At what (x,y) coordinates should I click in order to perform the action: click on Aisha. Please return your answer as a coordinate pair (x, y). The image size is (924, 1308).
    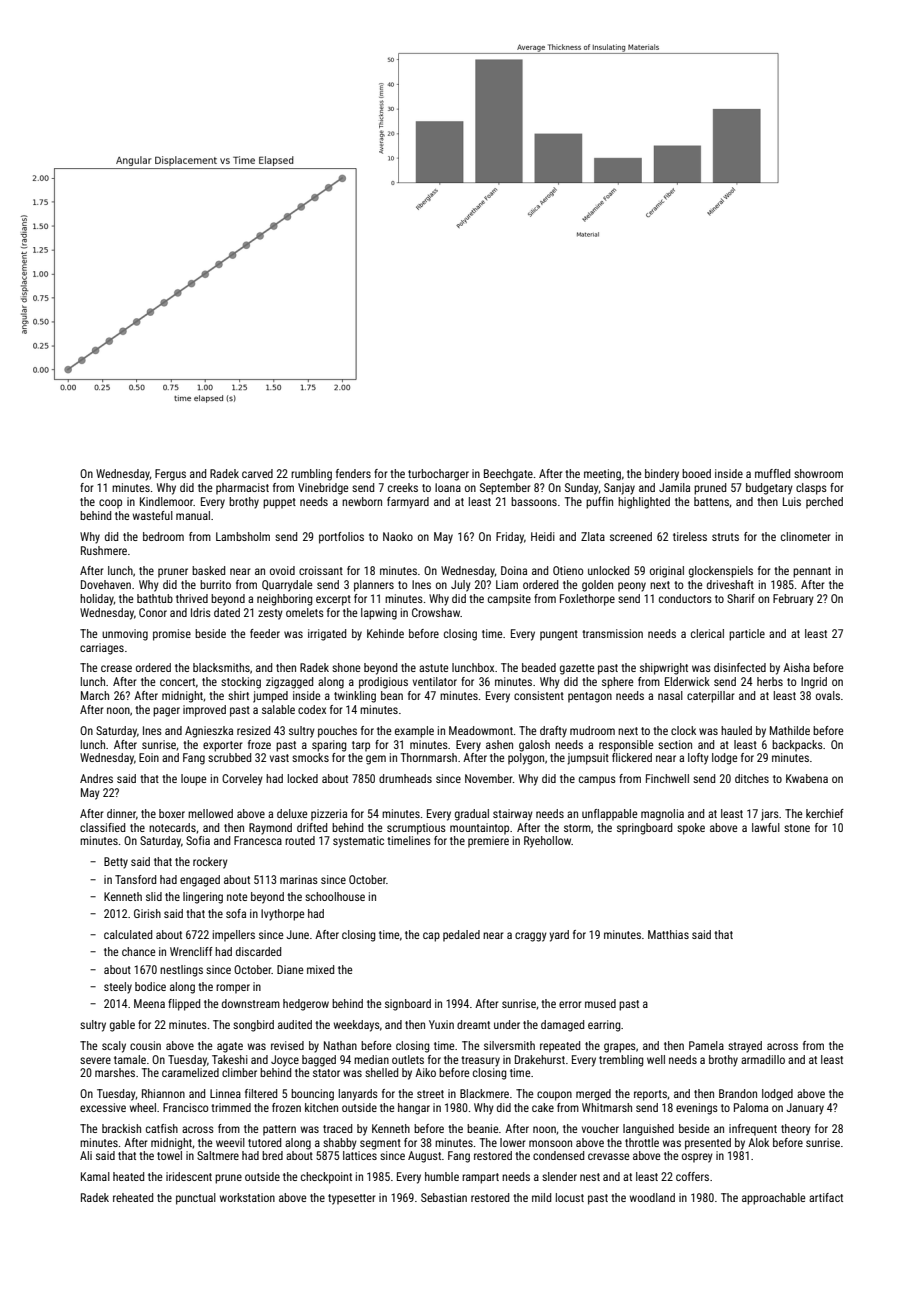
    Looking at the image, I should click on (796, 667).
